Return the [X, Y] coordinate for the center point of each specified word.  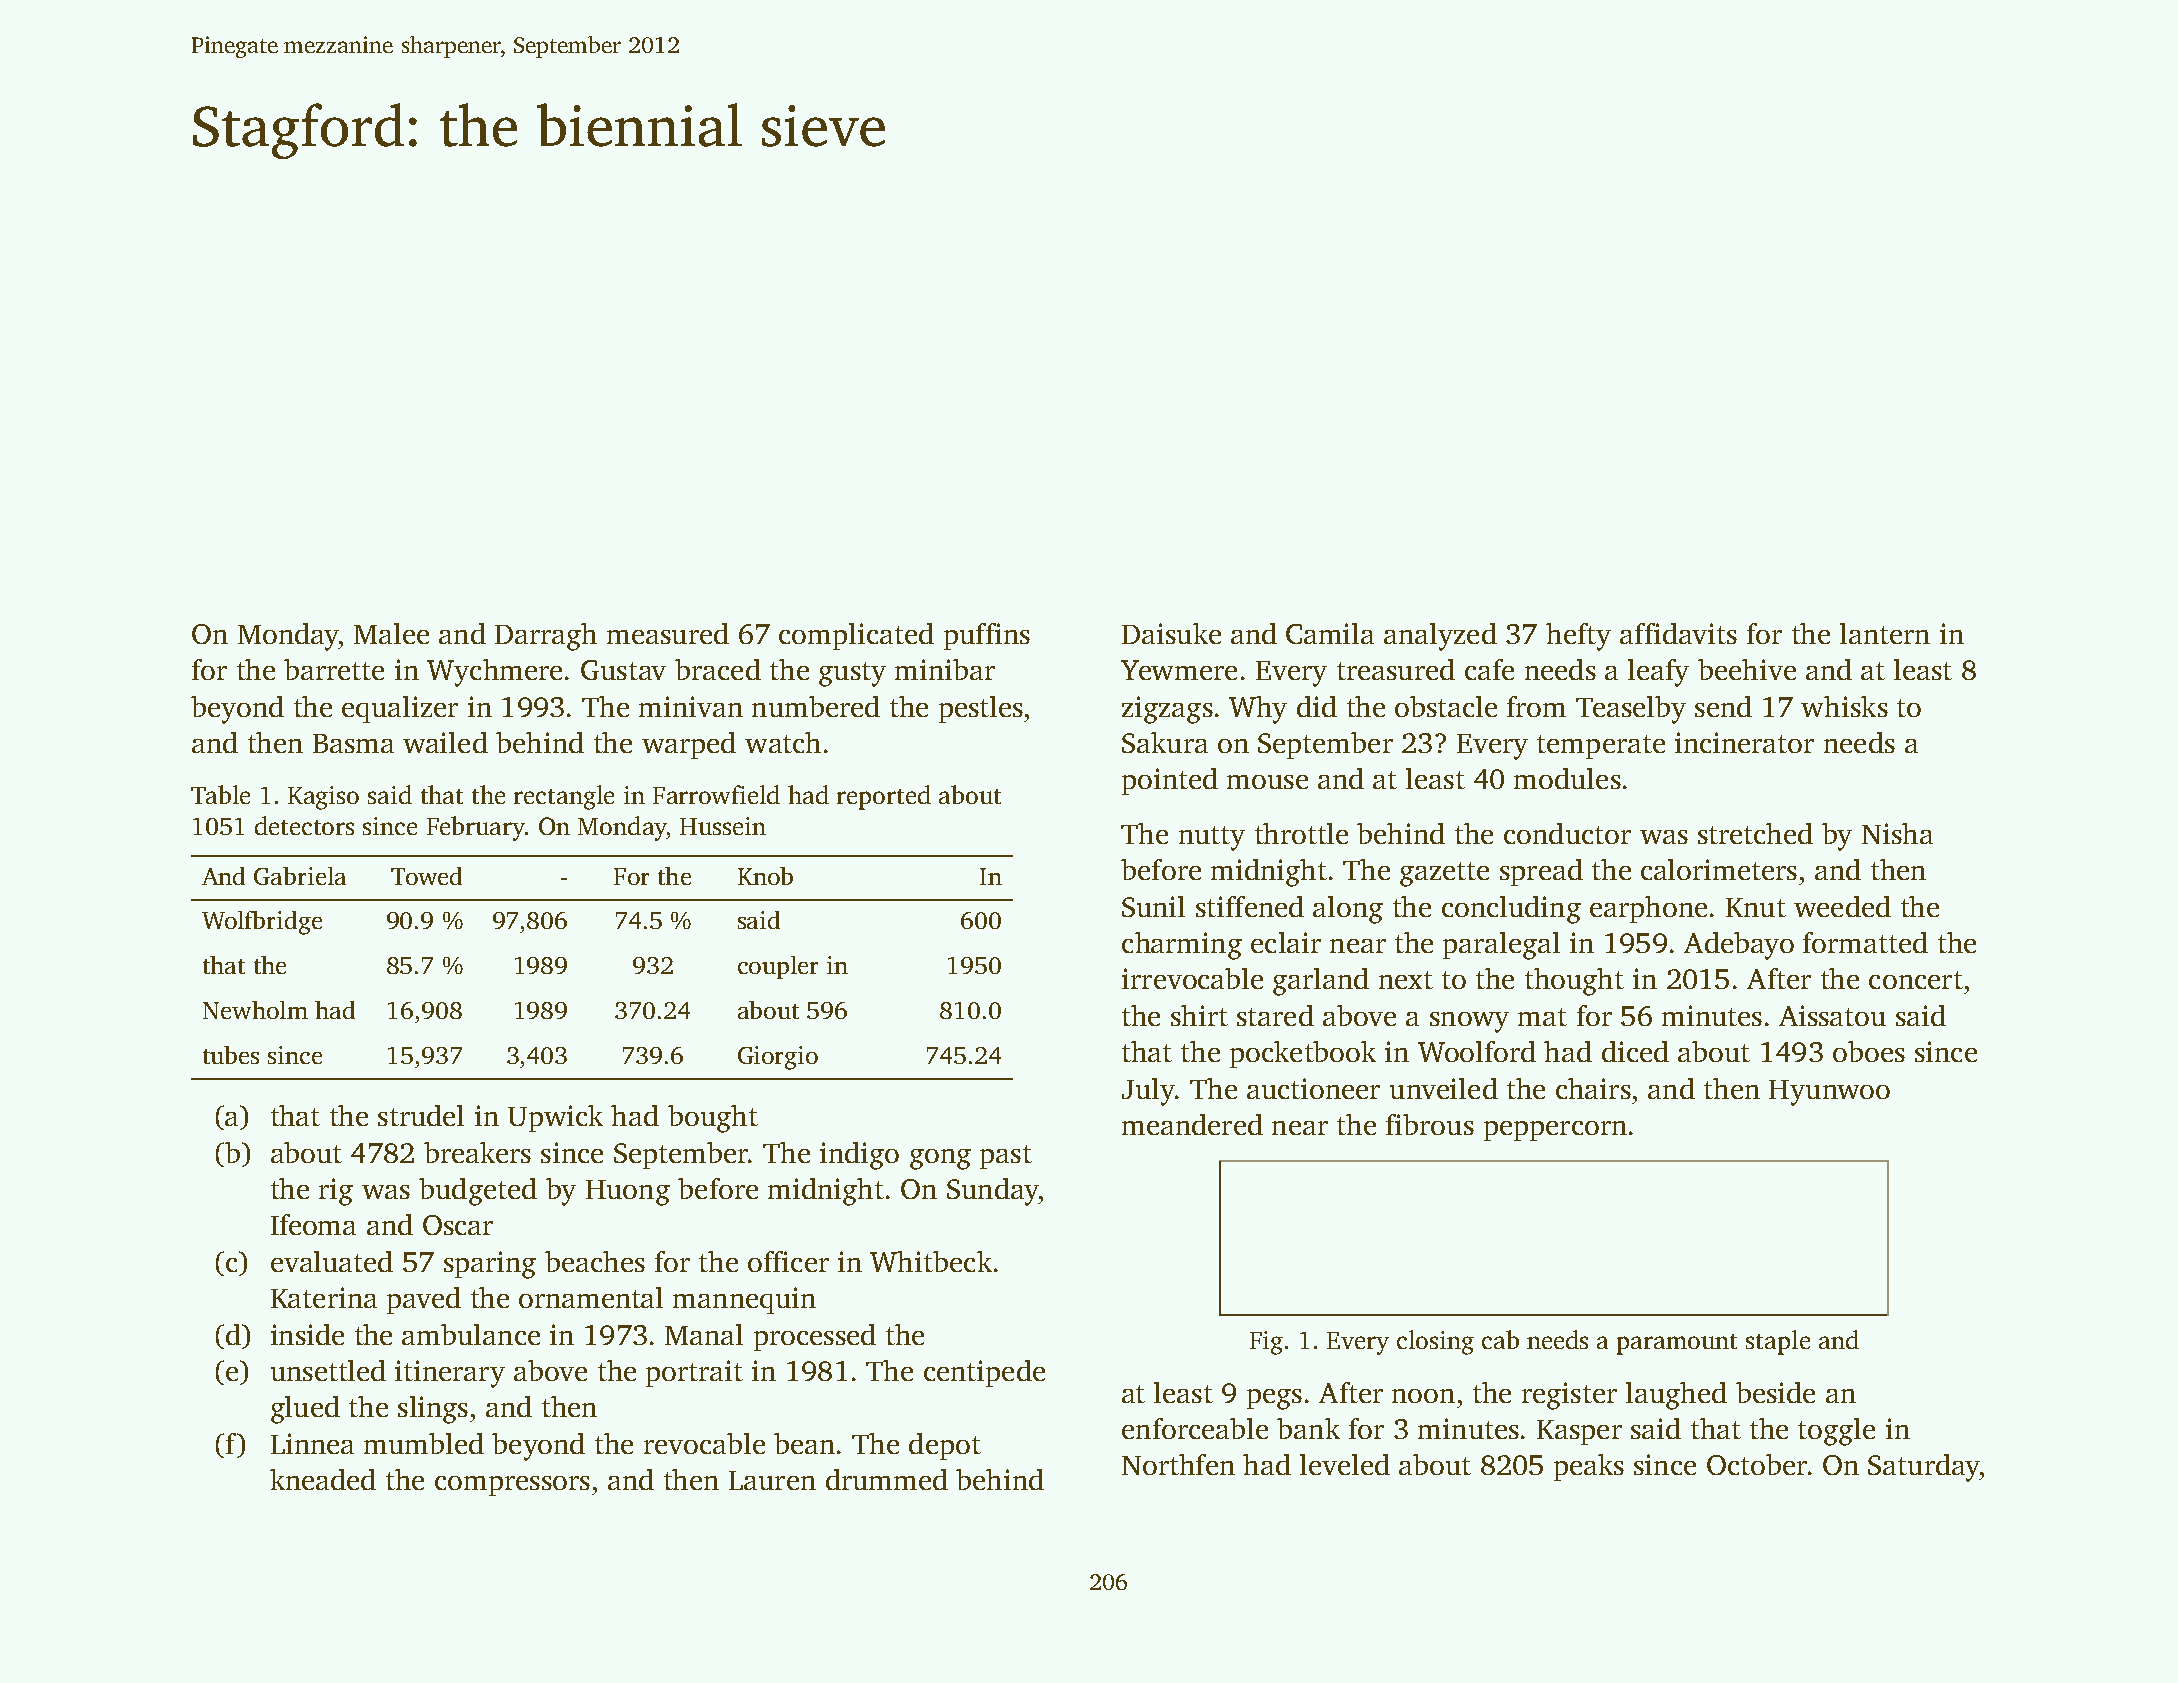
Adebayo [1739, 946]
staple [1778, 1342]
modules [1567, 778]
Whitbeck [931, 1261]
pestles [981, 709]
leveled [1345, 1464]
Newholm [255, 1010]
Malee [391, 633]
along [1348, 910]
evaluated [332, 1261]
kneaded [323, 1479]
